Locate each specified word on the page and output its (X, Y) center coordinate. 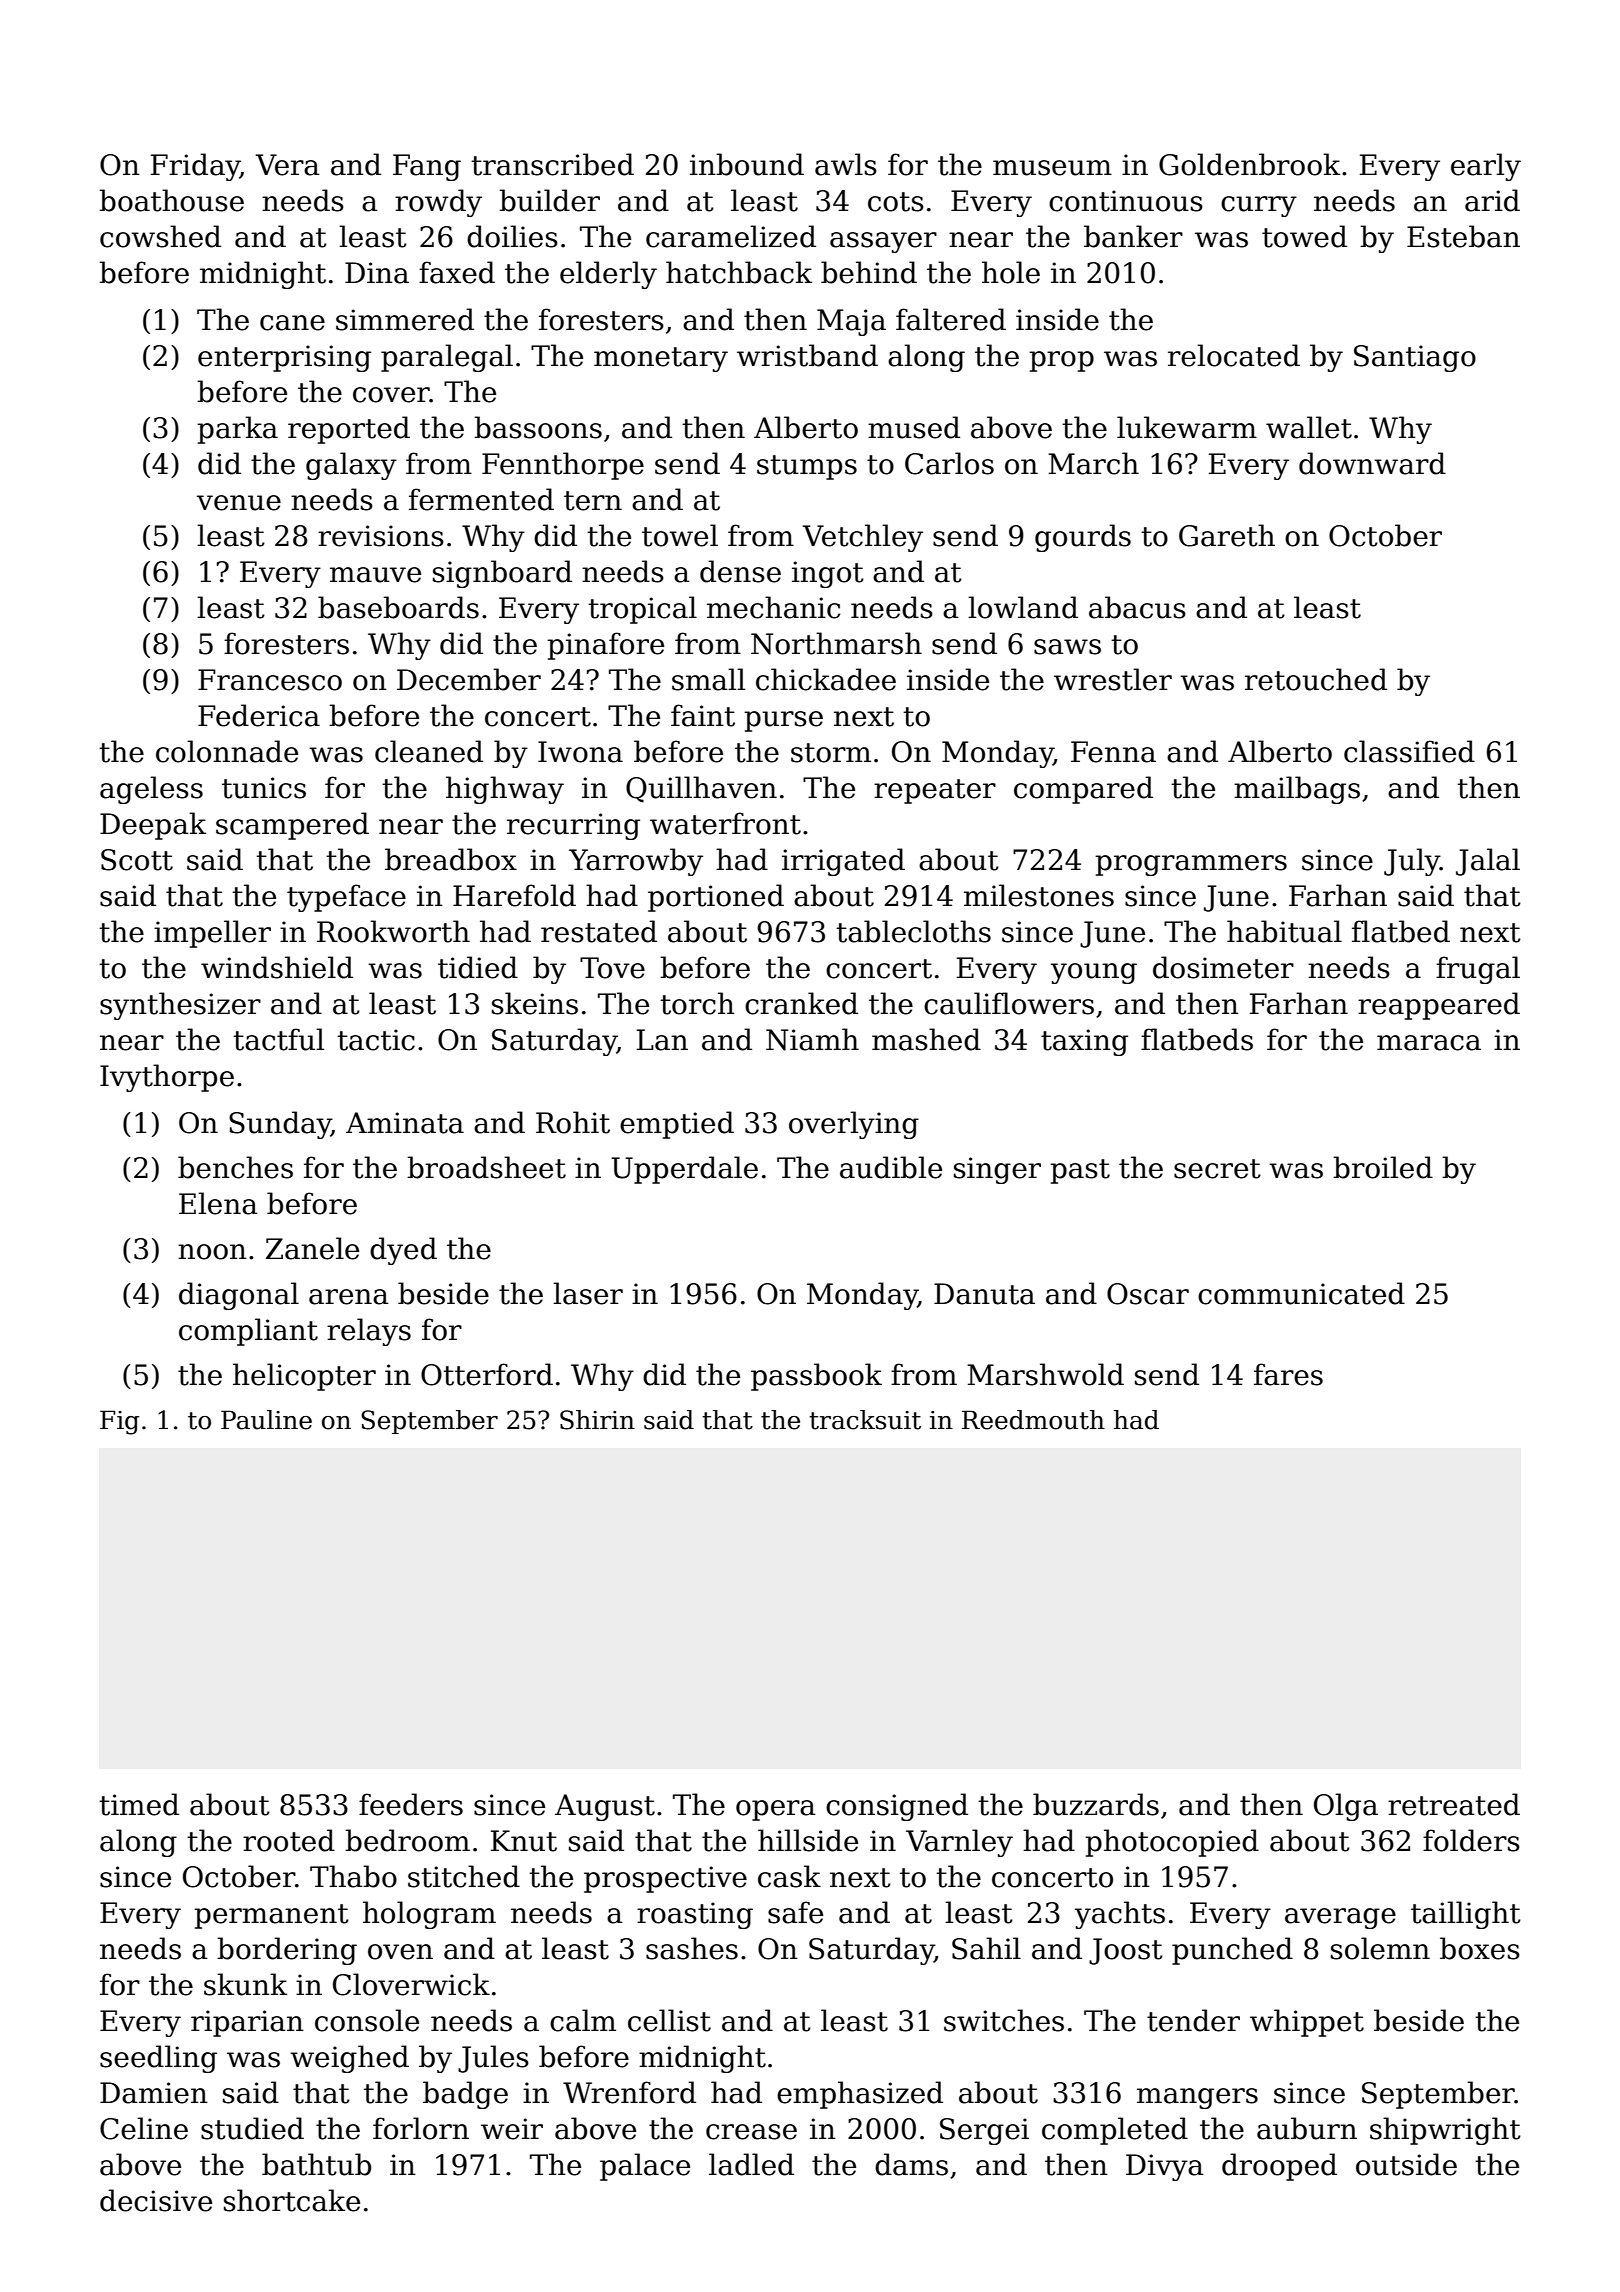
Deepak (153, 826)
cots (896, 202)
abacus (1137, 607)
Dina (377, 273)
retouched (1316, 679)
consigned (897, 1807)
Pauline (266, 1420)
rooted (289, 1840)
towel (680, 535)
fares (1288, 1374)
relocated (1234, 355)
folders (1471, 1840)
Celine (144, 2128)
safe (795, 1912)
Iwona (580, 752)
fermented (481, 499)
